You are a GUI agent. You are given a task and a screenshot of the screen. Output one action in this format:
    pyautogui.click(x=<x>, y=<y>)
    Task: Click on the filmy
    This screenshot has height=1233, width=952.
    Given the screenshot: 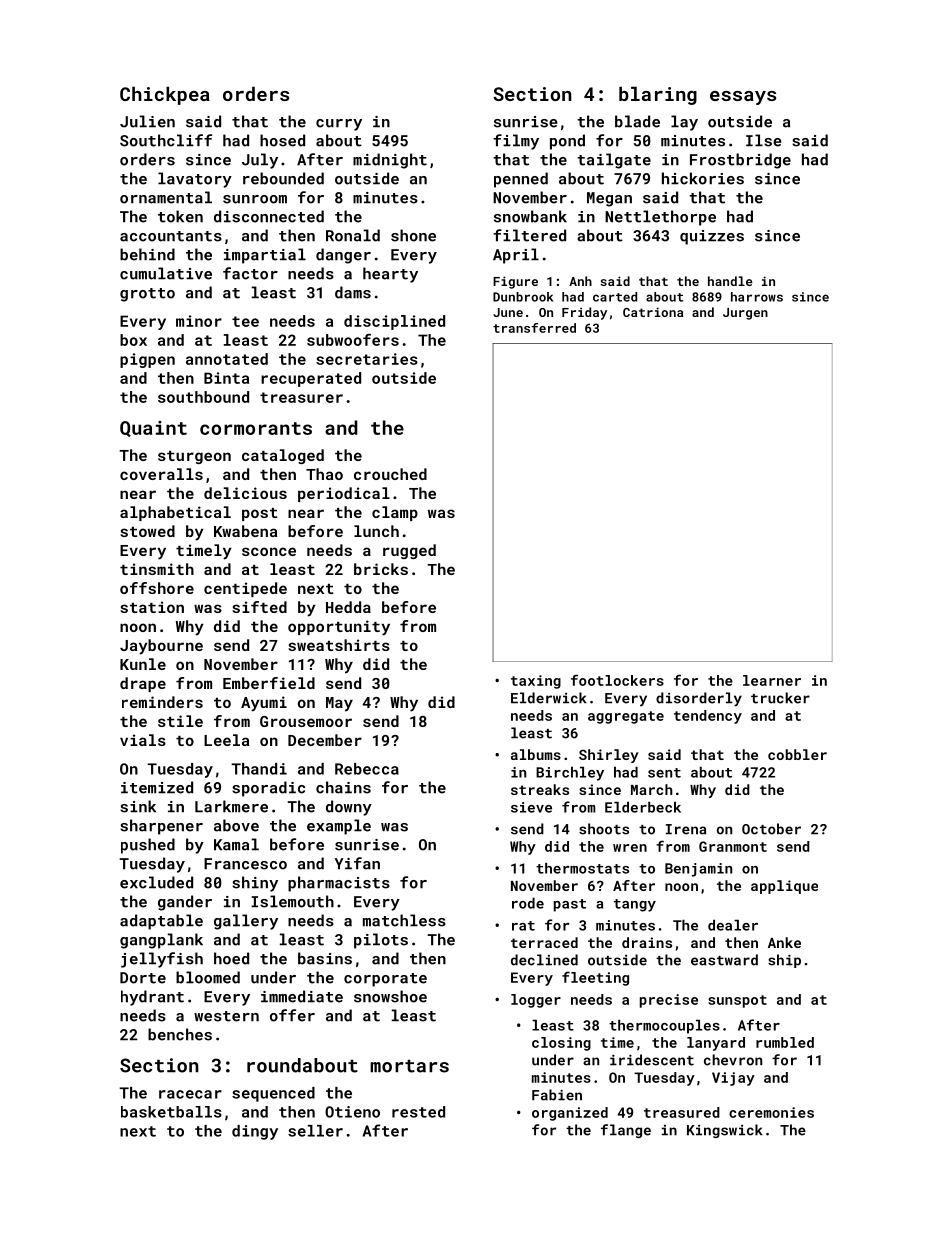 What is the action you would take?
    pyautogui.click(x=516, y=142)
